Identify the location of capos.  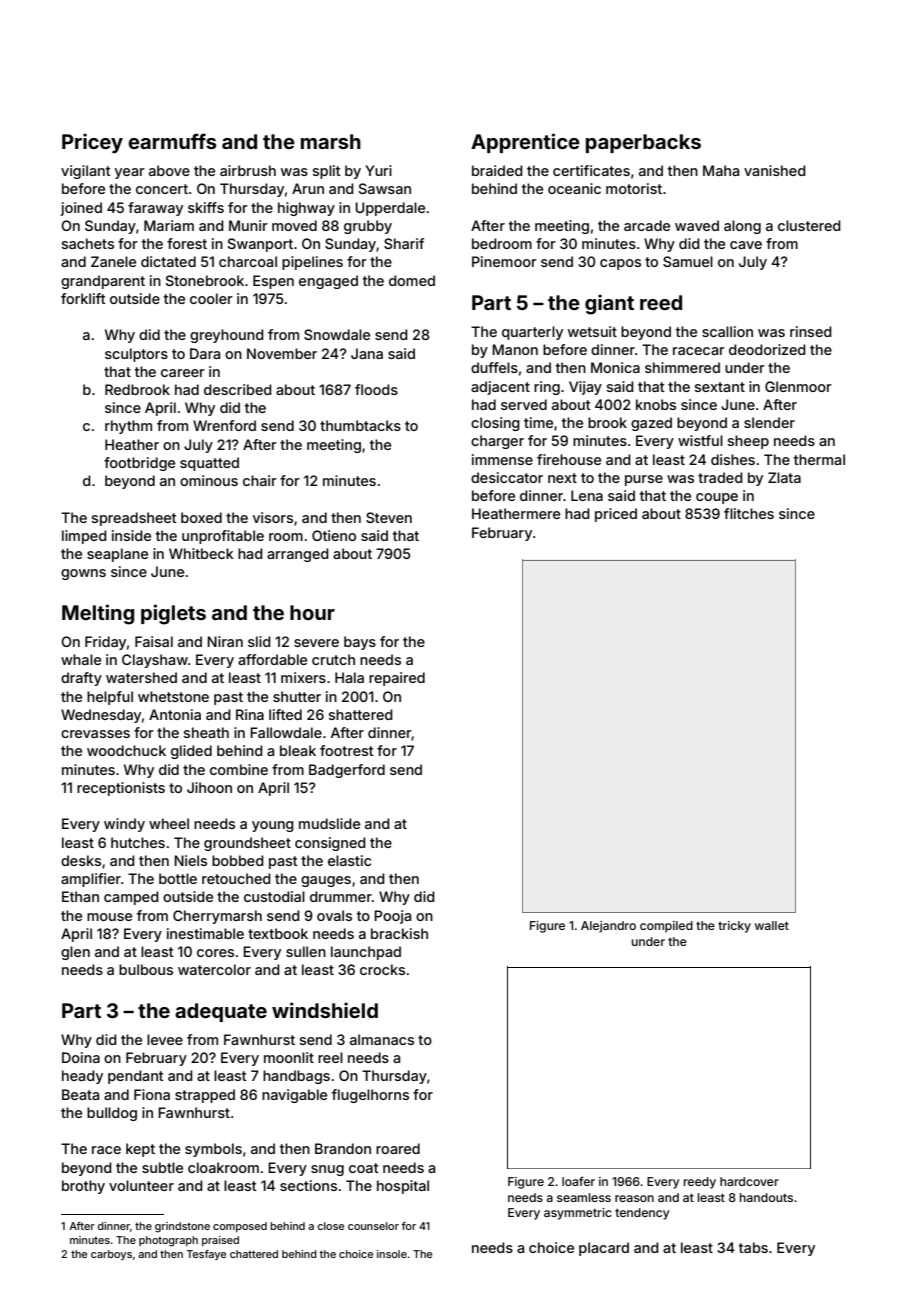
(620, 264).
